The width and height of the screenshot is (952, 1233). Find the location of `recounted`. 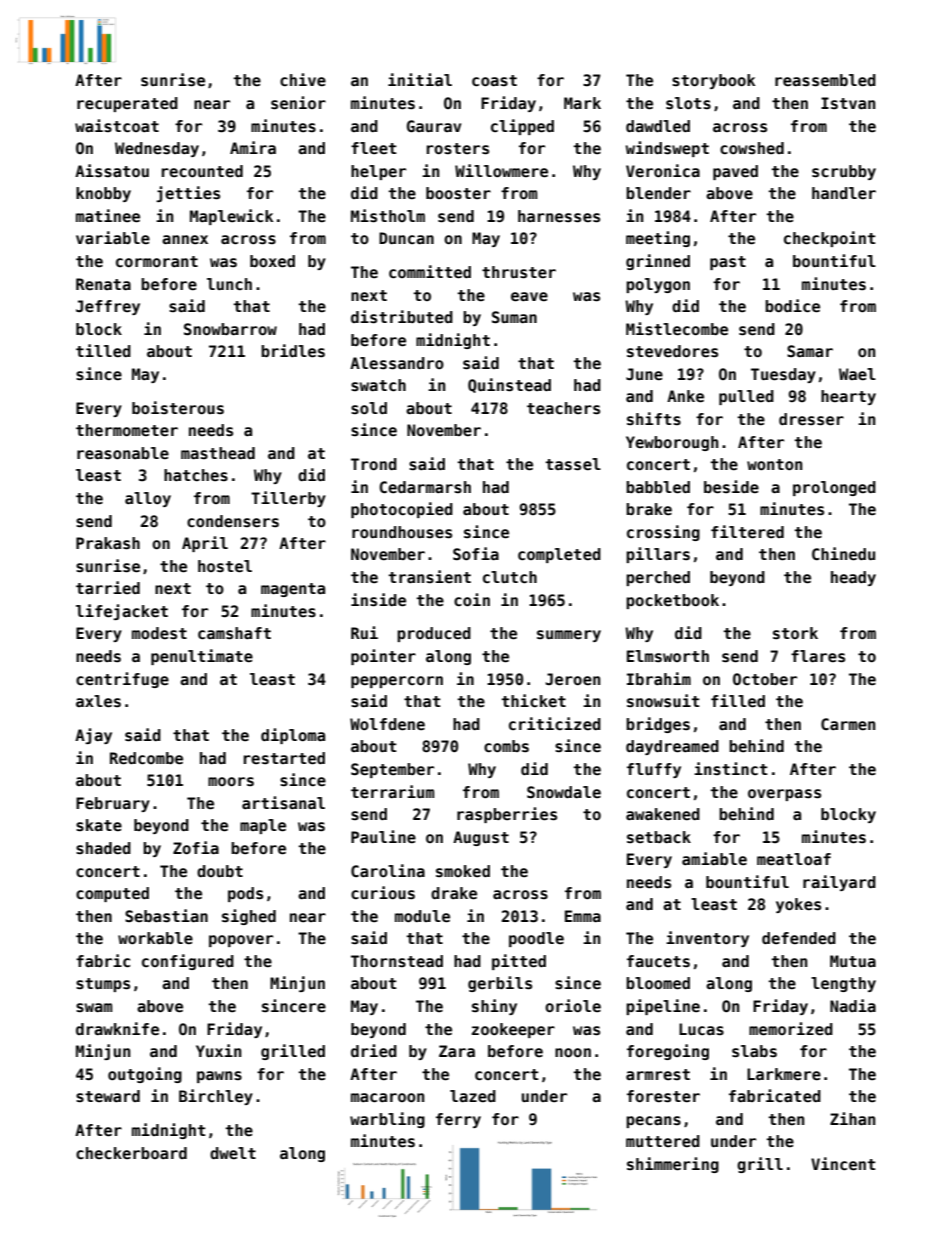

recounted is located at coordinates (202, 171).
